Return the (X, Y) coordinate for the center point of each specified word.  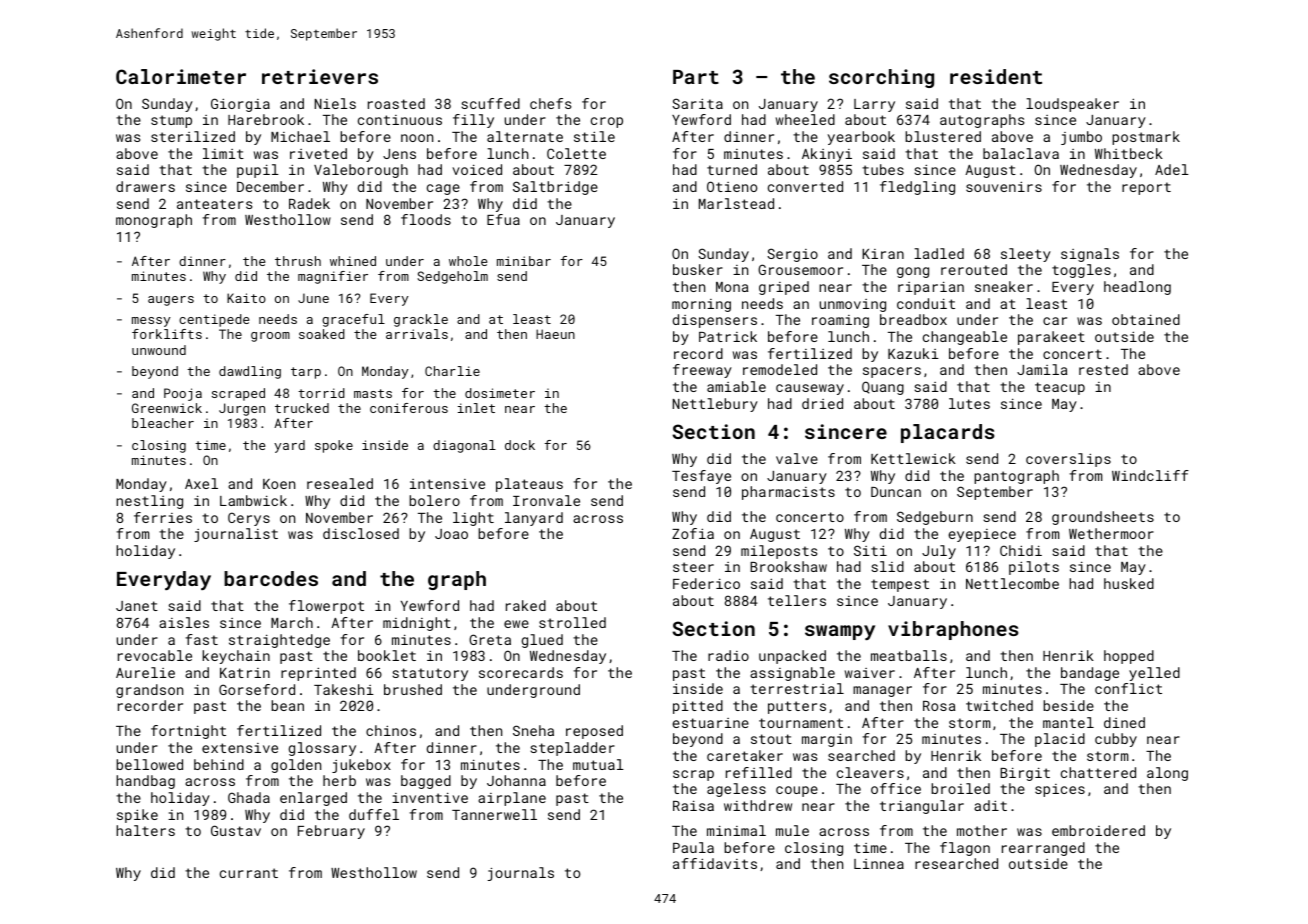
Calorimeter (181, 76)
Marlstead (736, 203)
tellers (797, 600)
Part (696, 77)
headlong (1137, 288)
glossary (322, 749)
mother (982, 830)
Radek (309, 203)
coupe (797, 791)
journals (521, 874)
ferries (163, 517)
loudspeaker (1072, 105)
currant (249, 873)
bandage (1090, 674)
